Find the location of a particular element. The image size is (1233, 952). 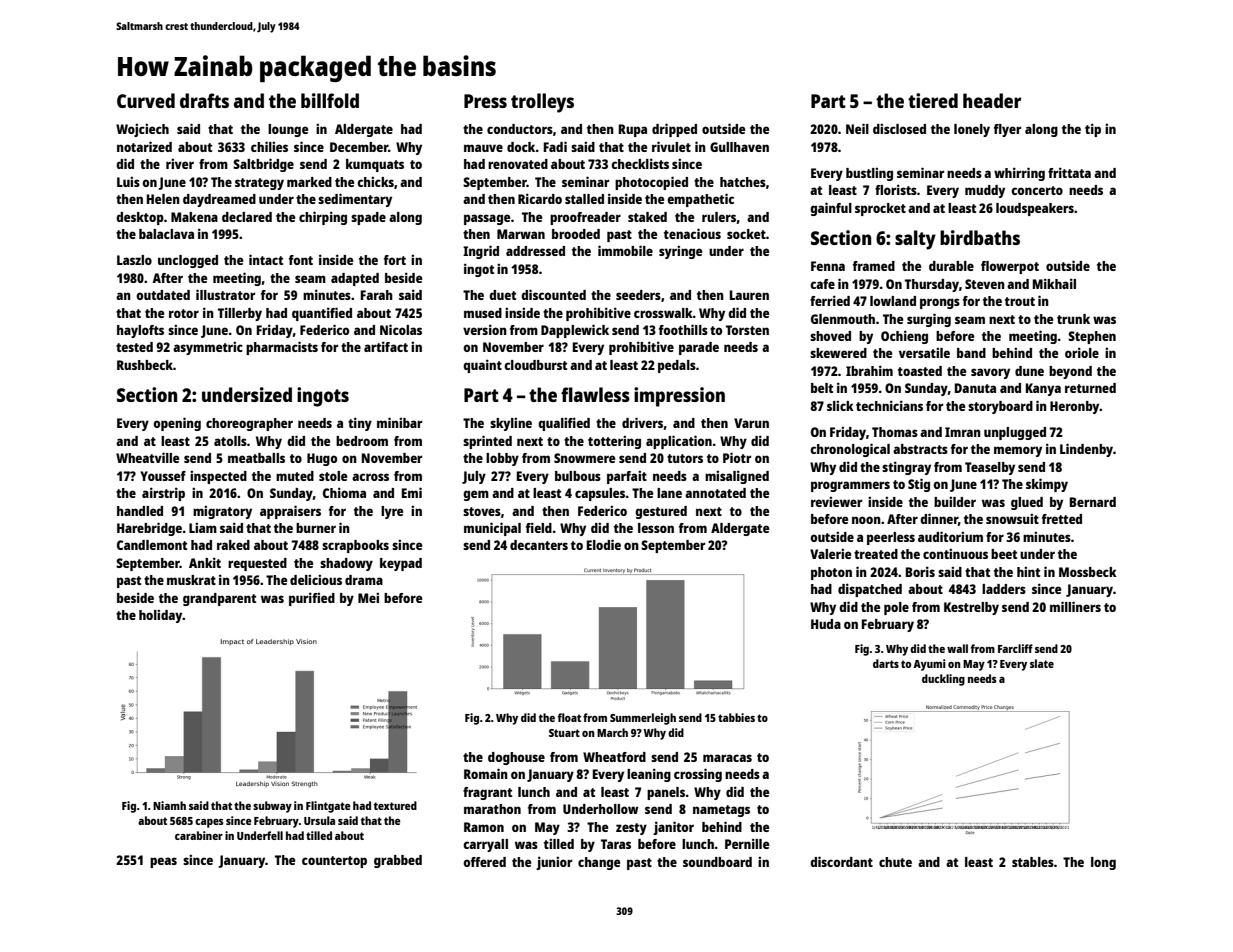

quantified is located at coordinates (322, 314).
